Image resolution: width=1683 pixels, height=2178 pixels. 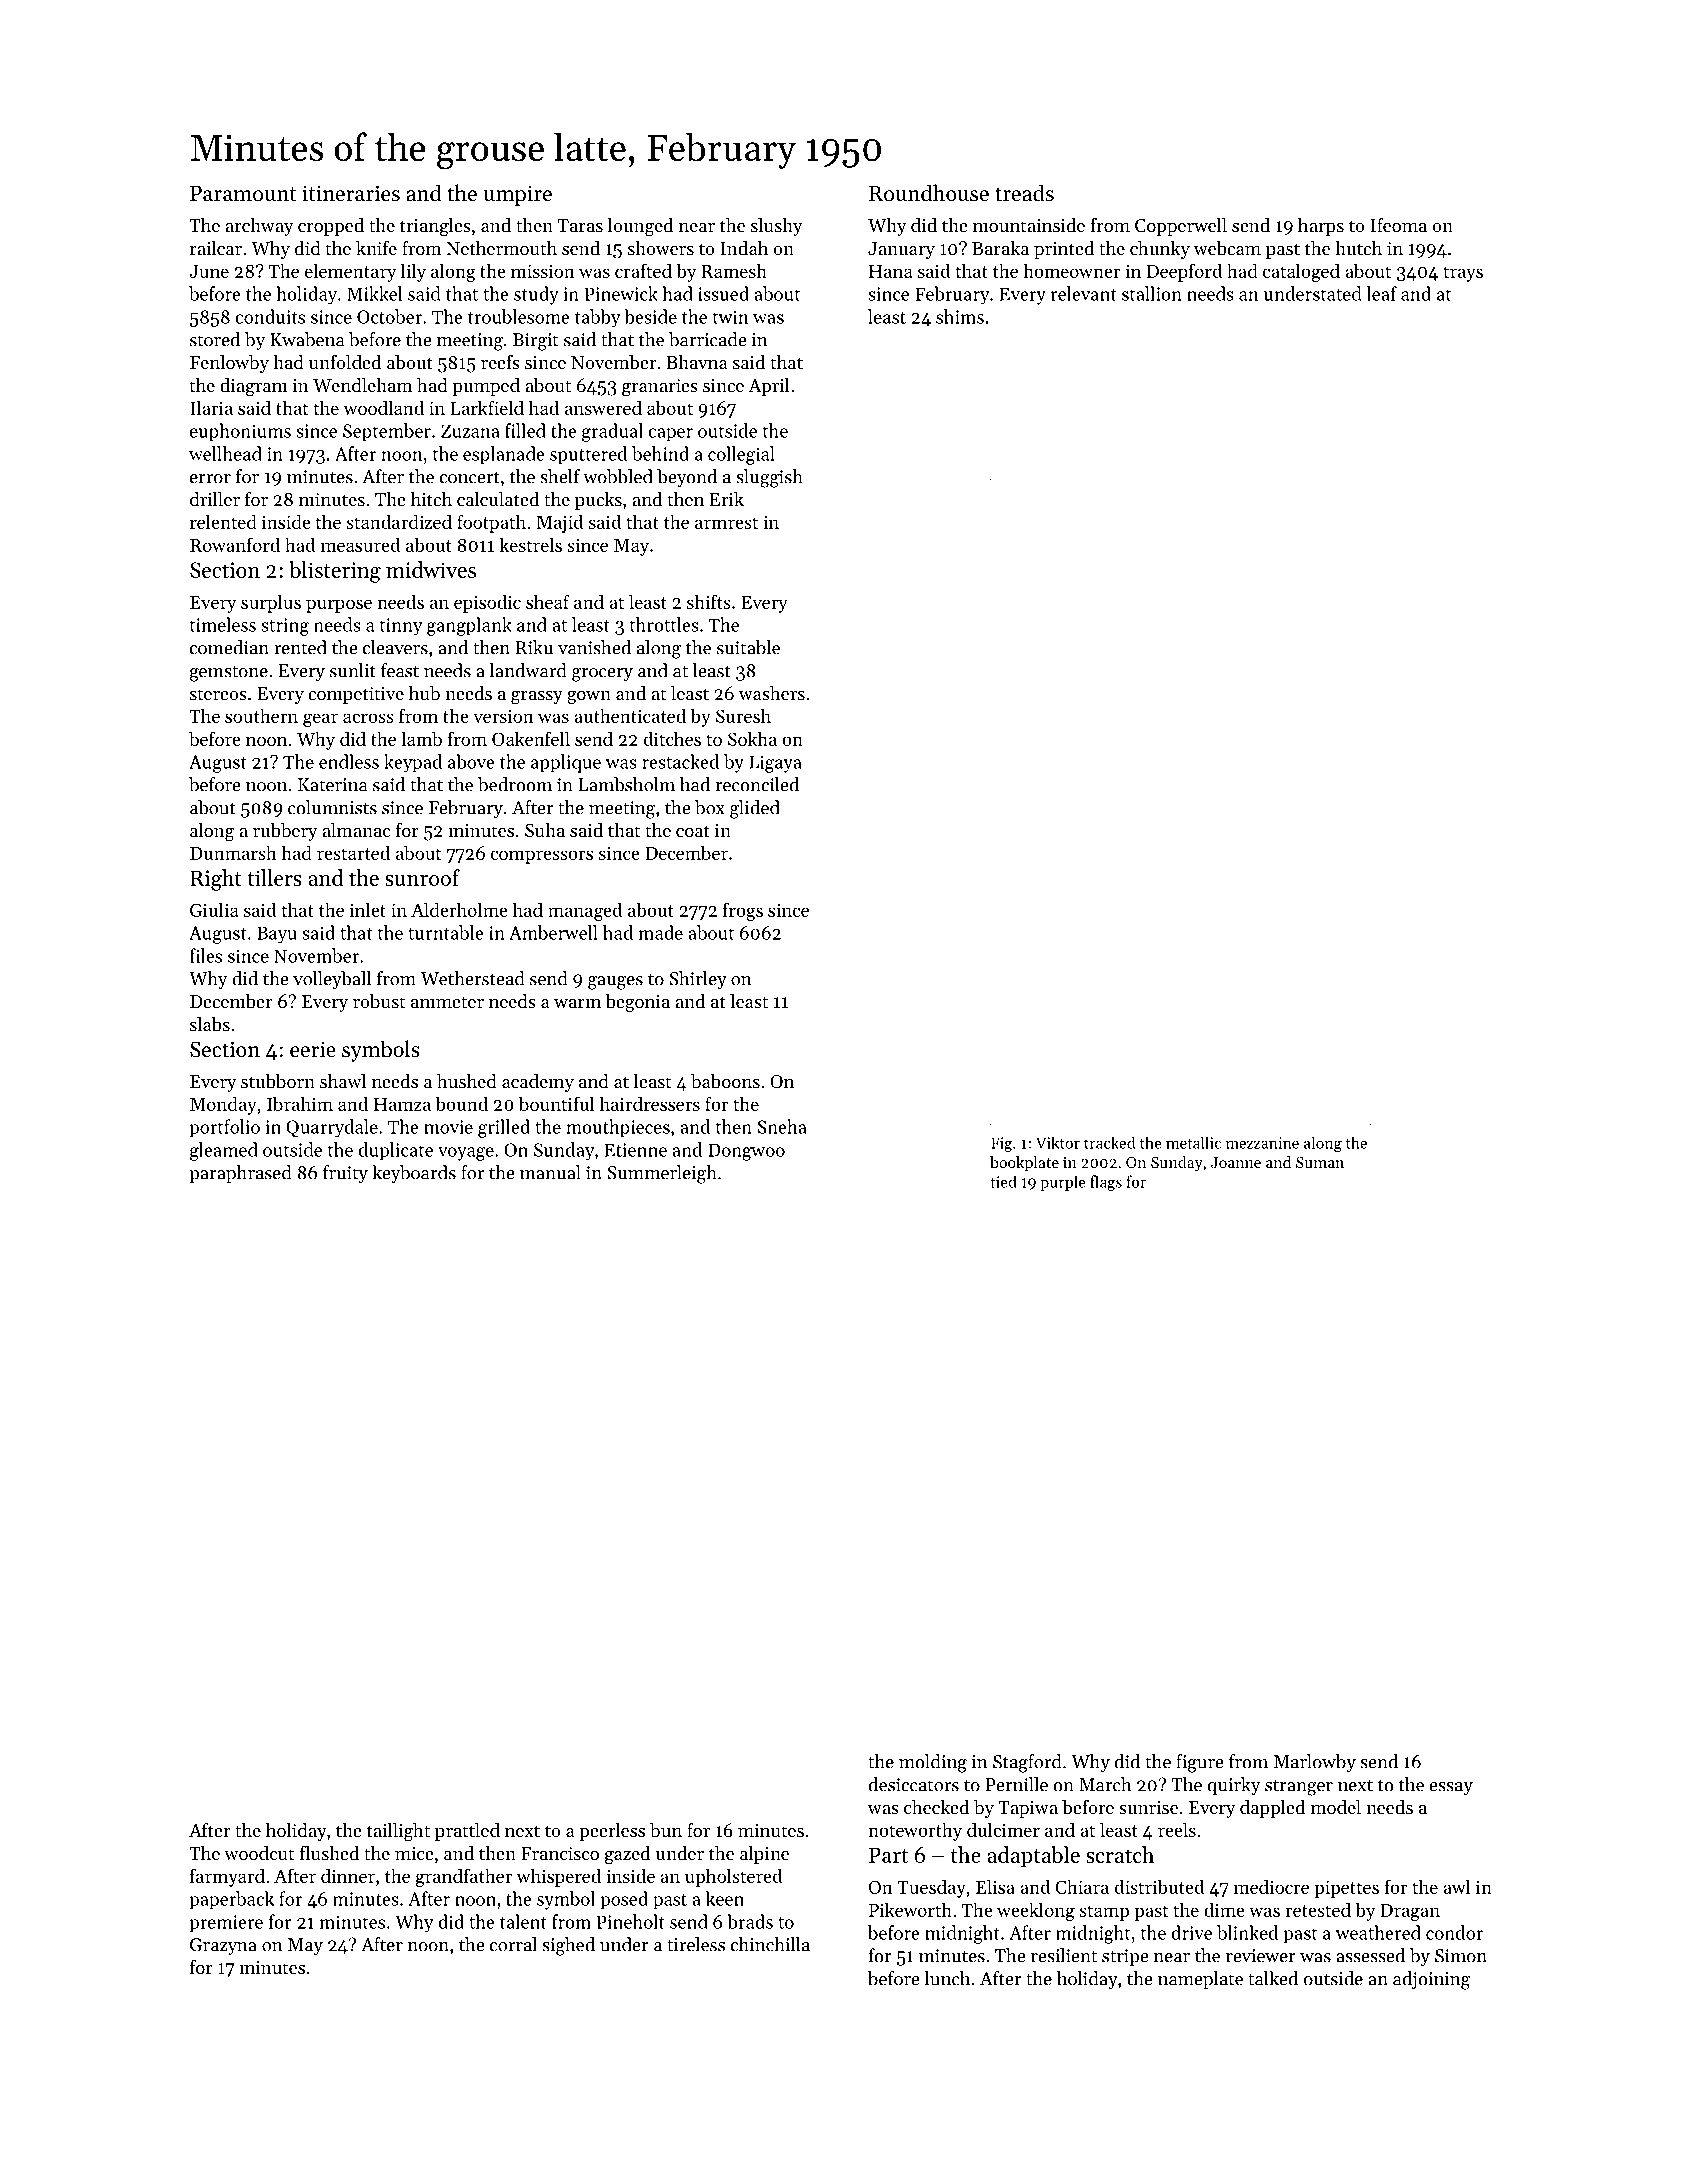 What do you see at coordinates (467, 1832) in the page?
I see `prattled` at bounding box center [467, 1832].
